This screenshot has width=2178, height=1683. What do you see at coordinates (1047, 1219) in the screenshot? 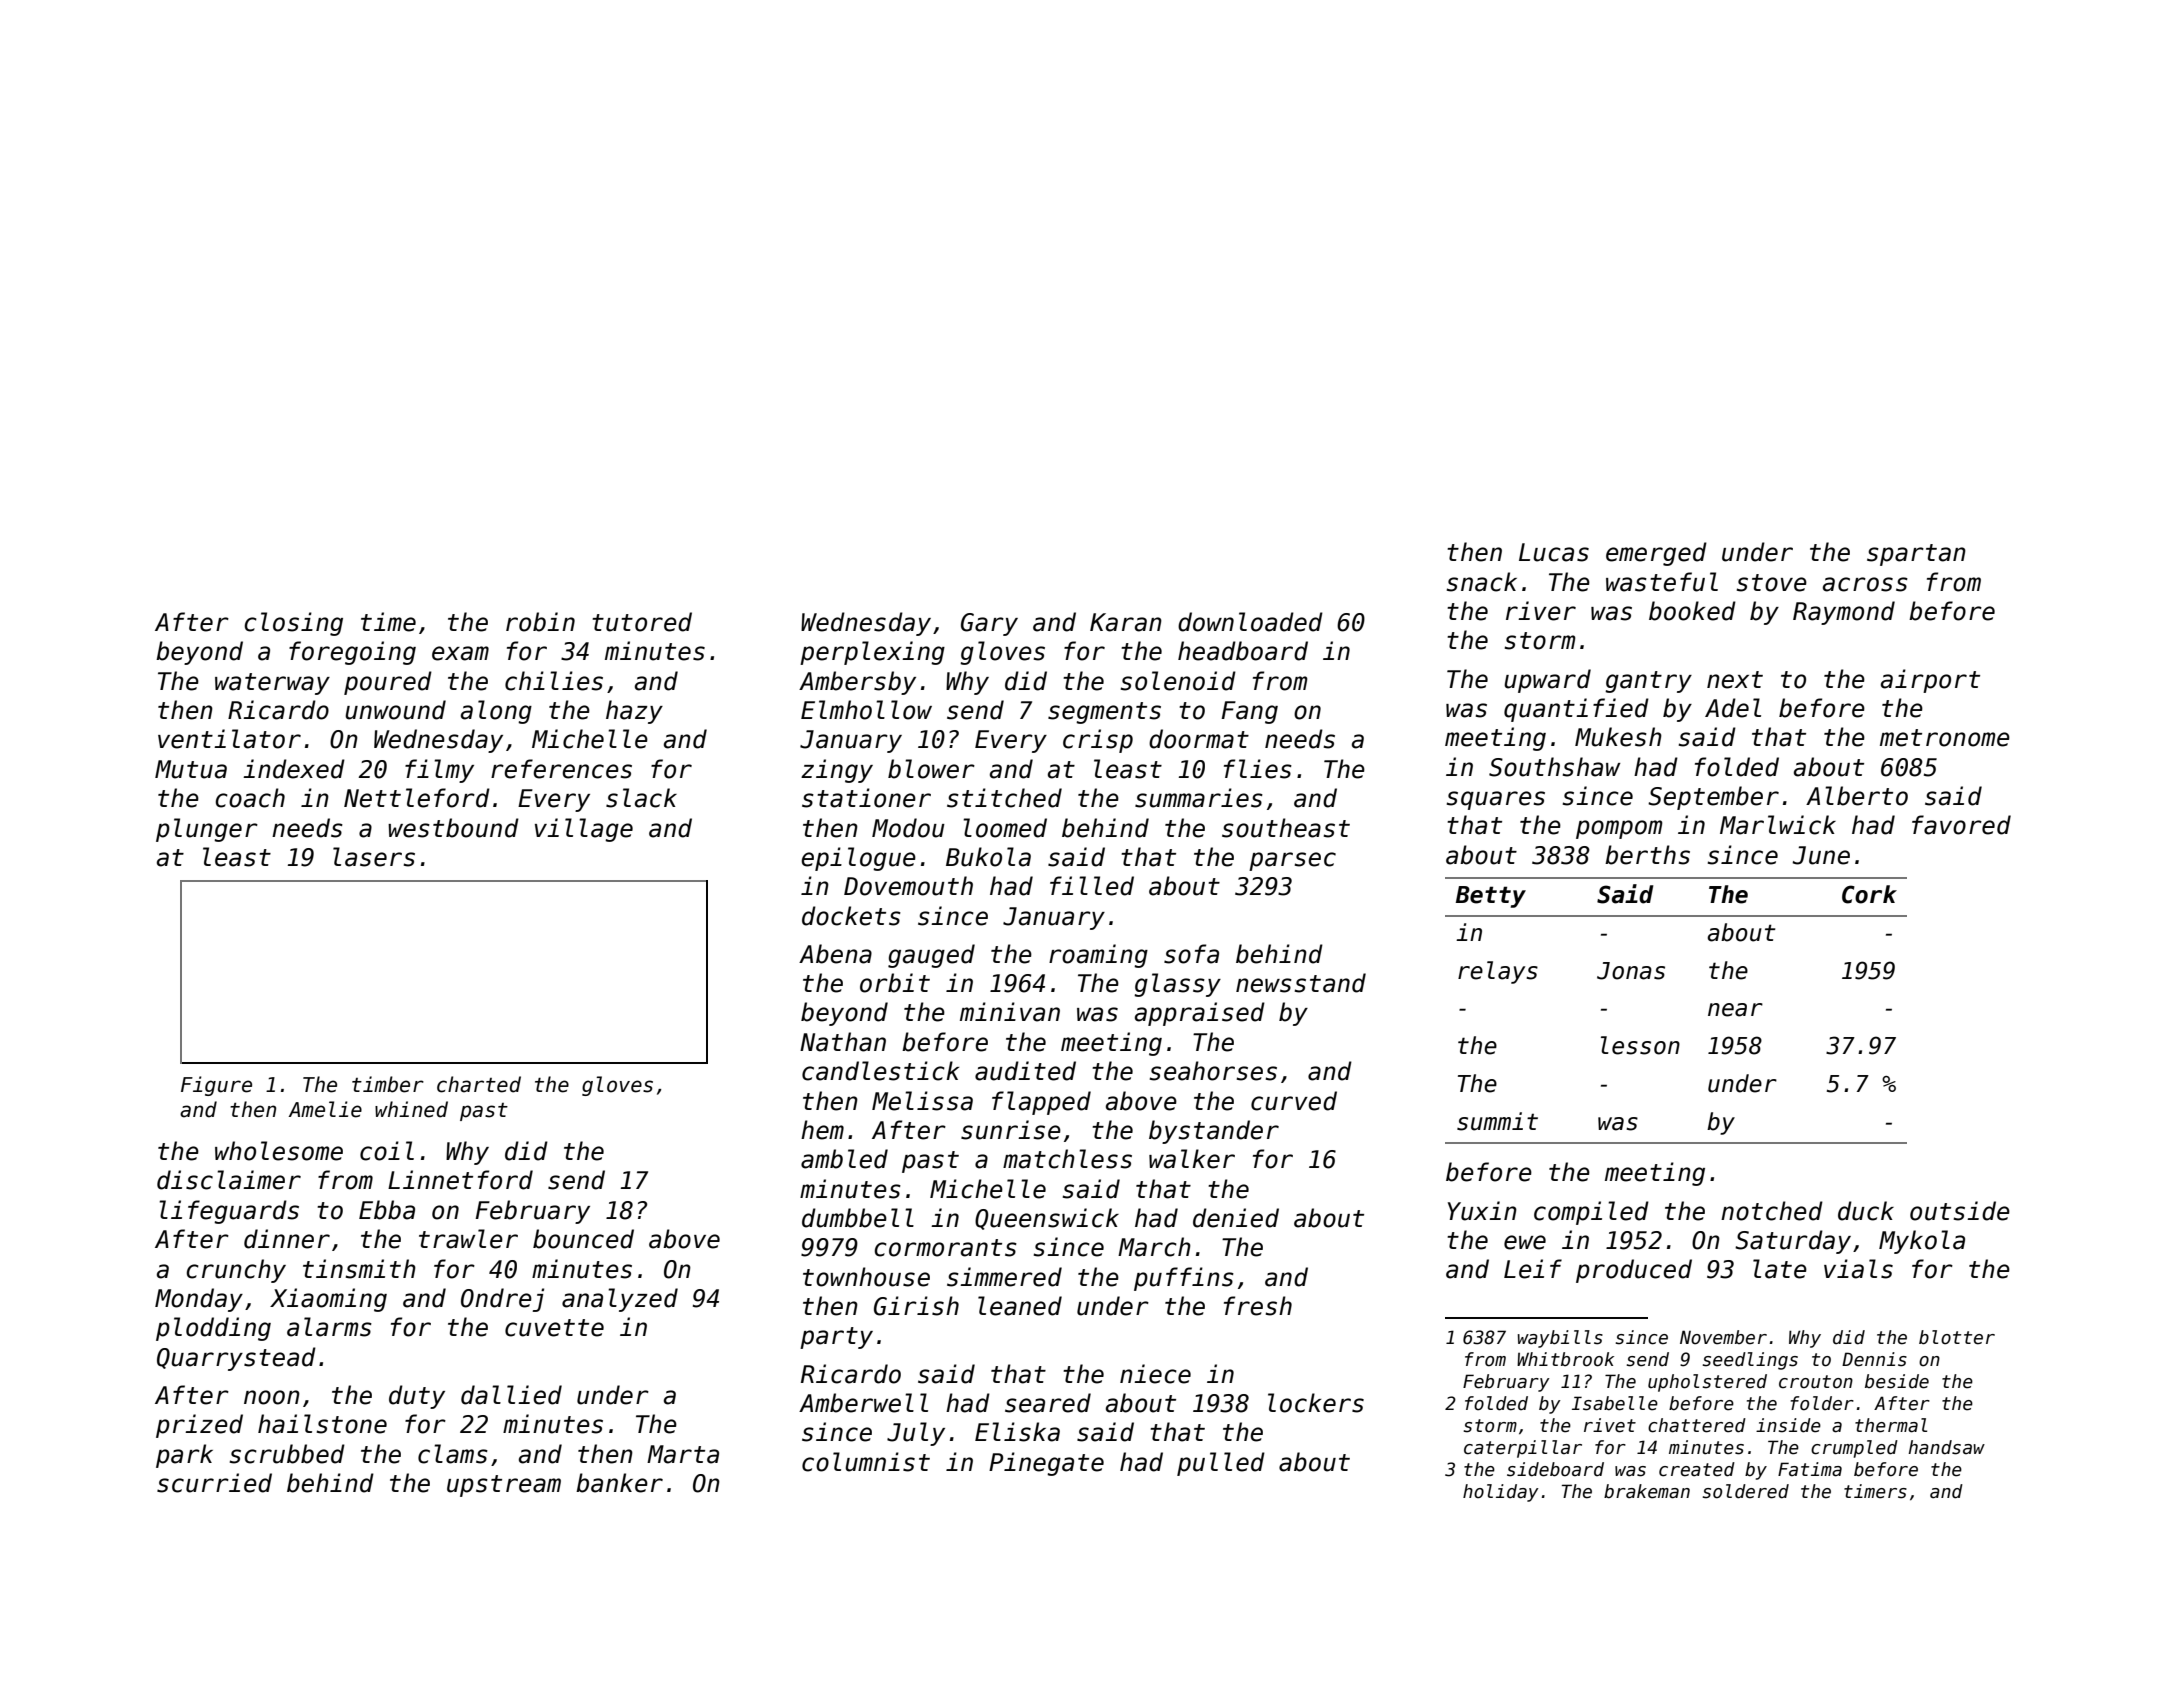
I see `Queenswick` at bounding box center [1047, 1219].
